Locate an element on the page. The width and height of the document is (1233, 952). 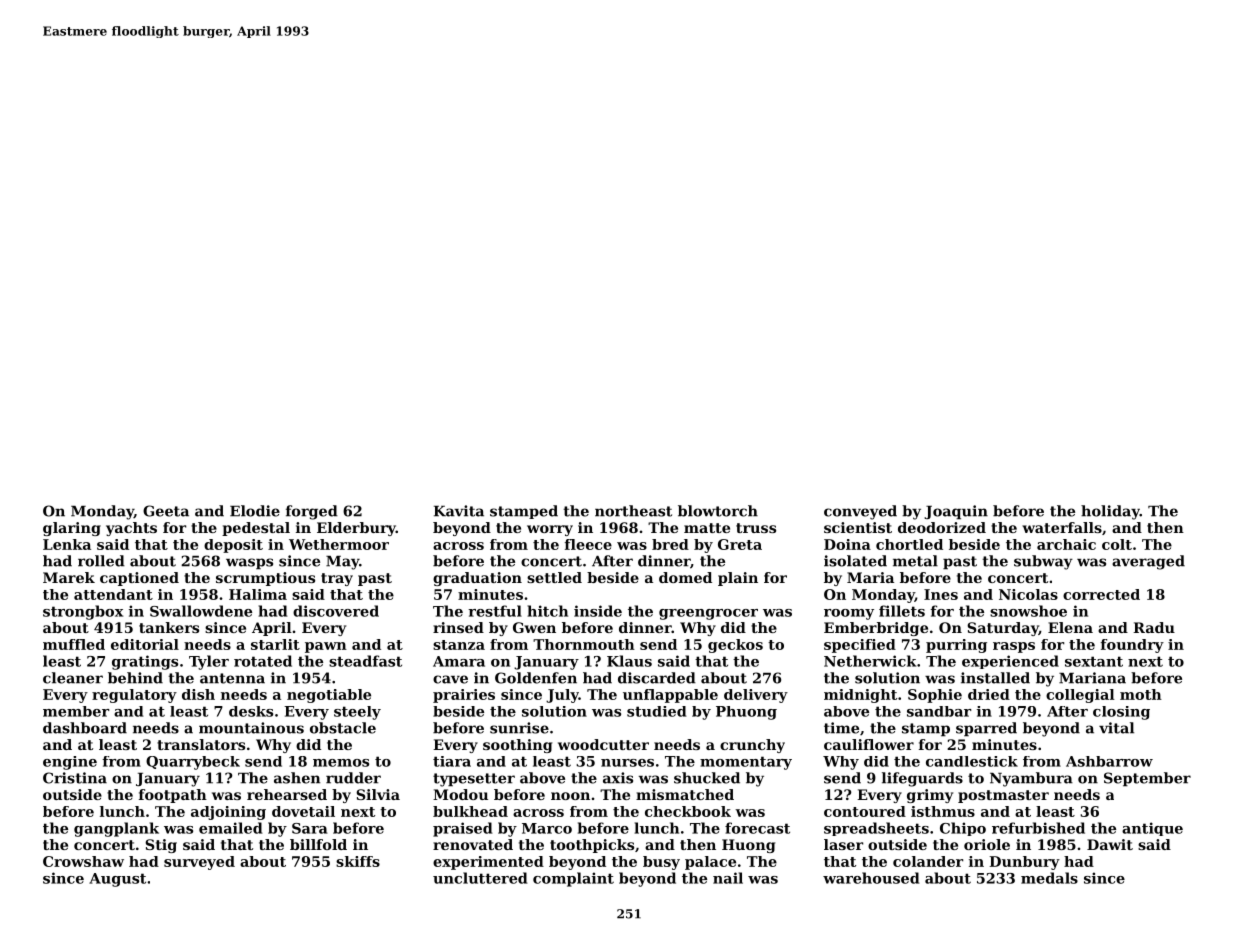
deodorized is located at coordinates (942, 527).
